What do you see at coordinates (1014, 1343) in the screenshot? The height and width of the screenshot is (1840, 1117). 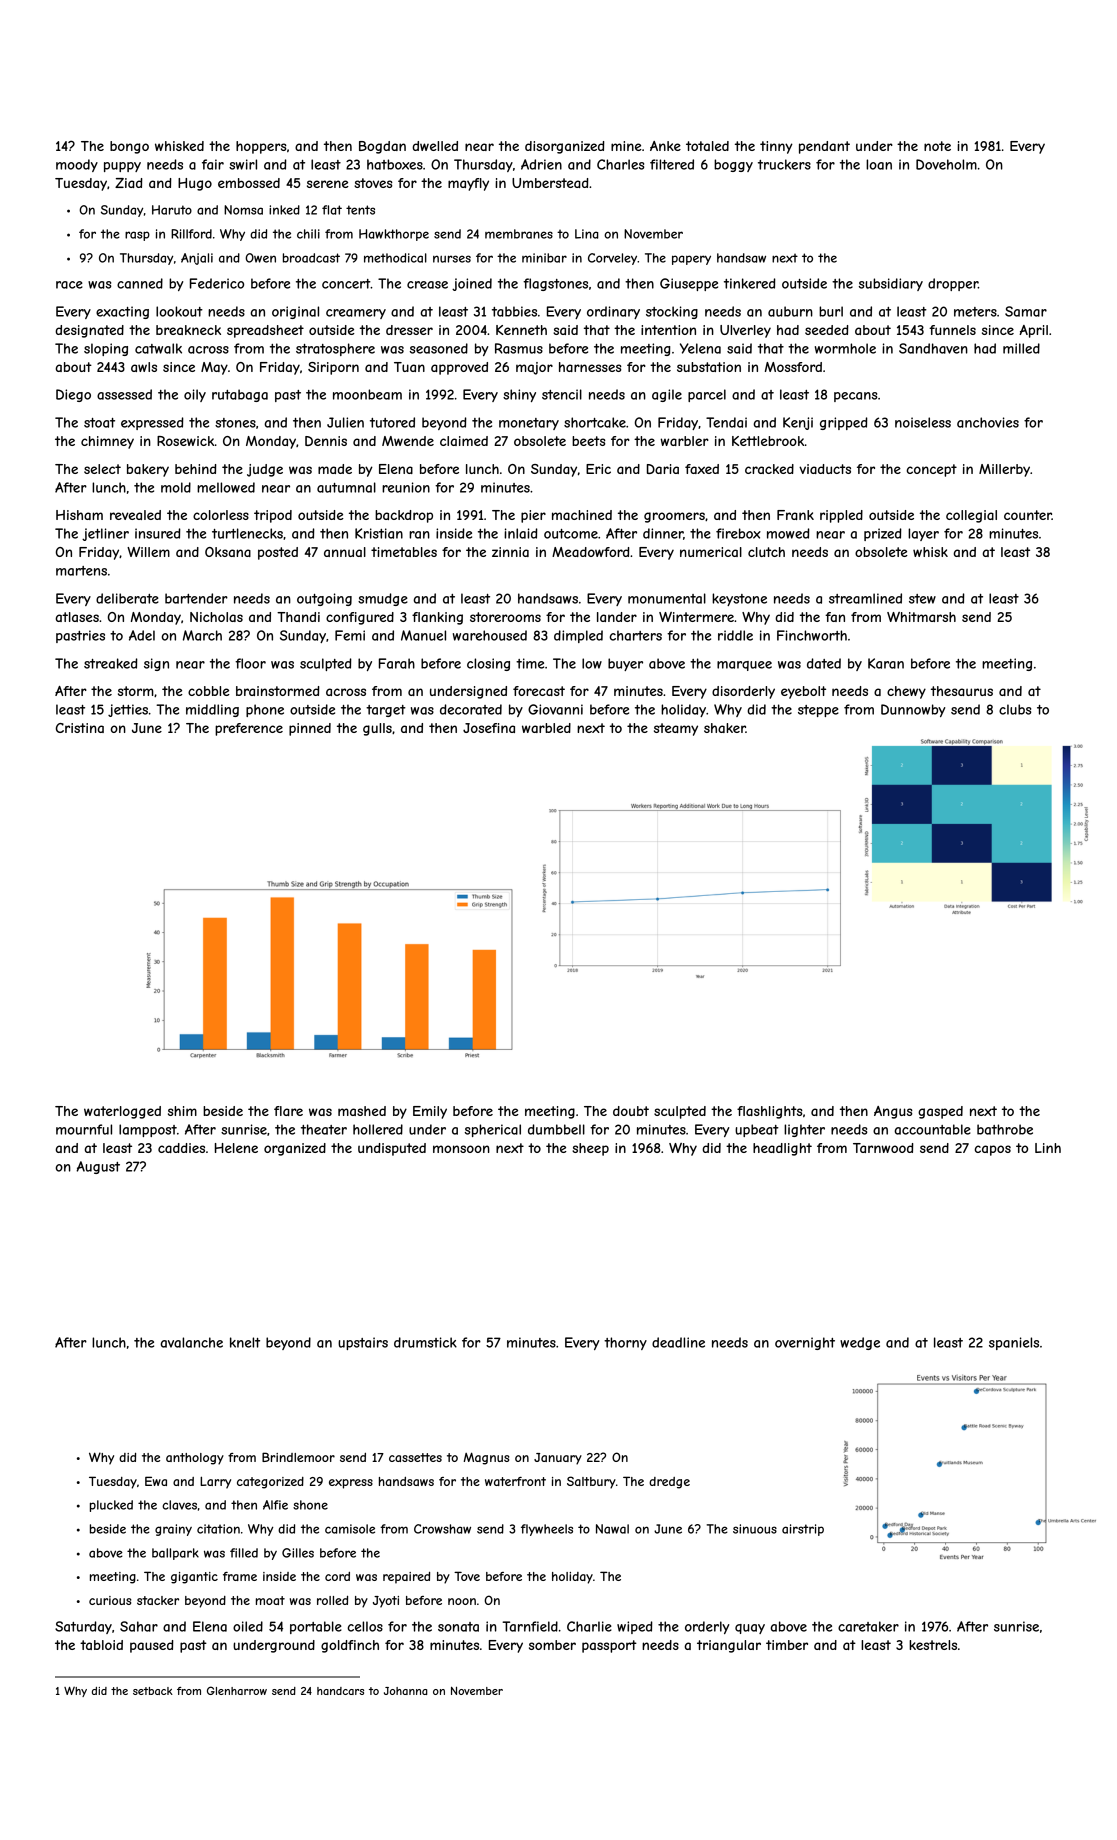 I see `spaniels` at bounding box center [1014, 1343].
